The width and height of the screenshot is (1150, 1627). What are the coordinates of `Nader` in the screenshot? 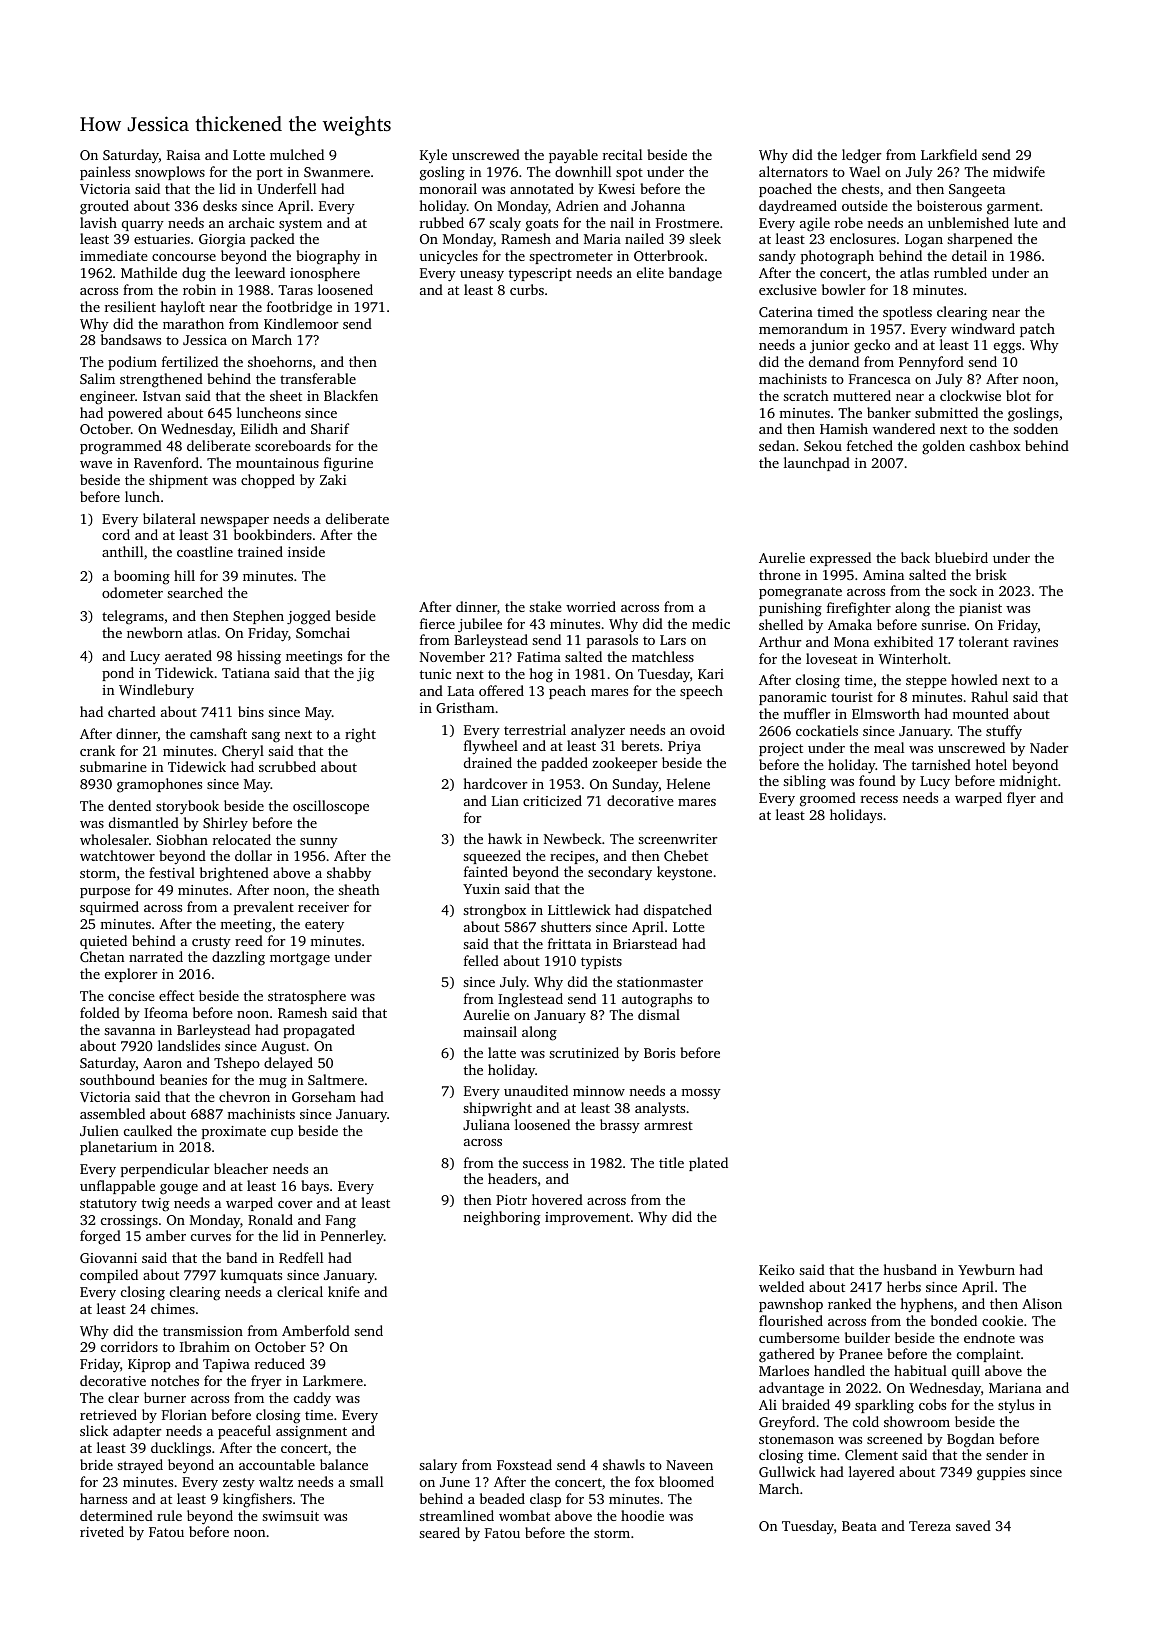 It's located at (1049, 747).
